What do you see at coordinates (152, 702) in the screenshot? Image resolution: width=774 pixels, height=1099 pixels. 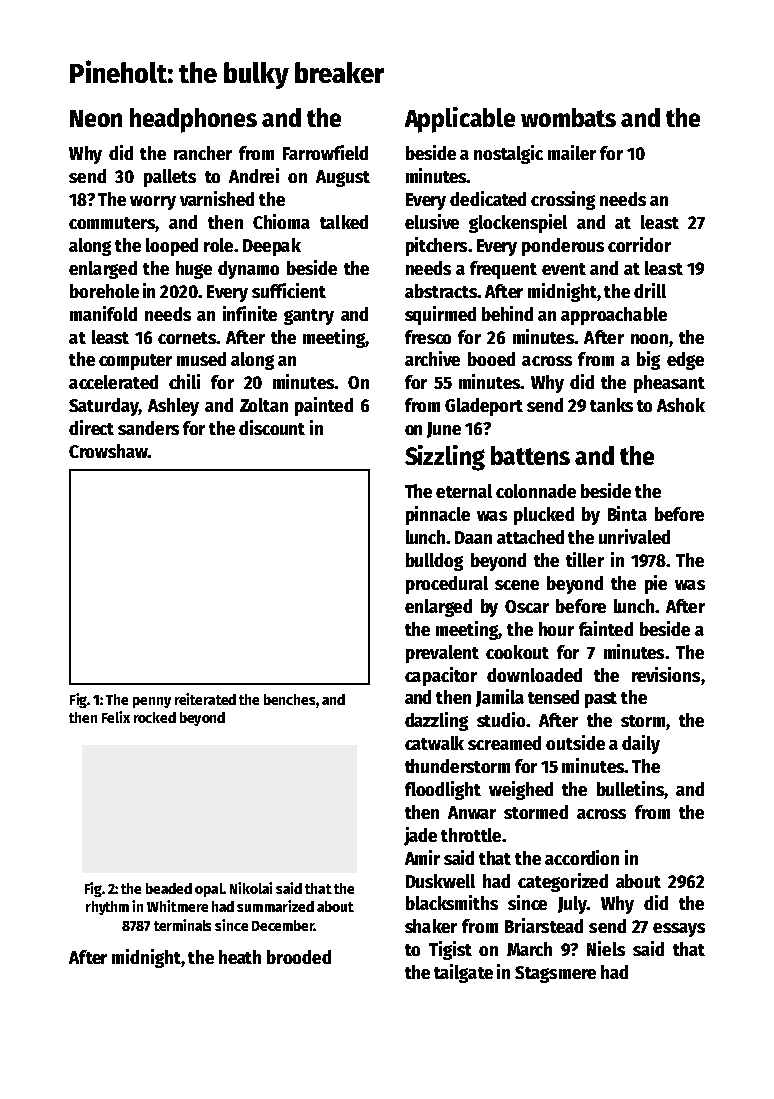 I see `penny` at bounding box center [152, 702].
